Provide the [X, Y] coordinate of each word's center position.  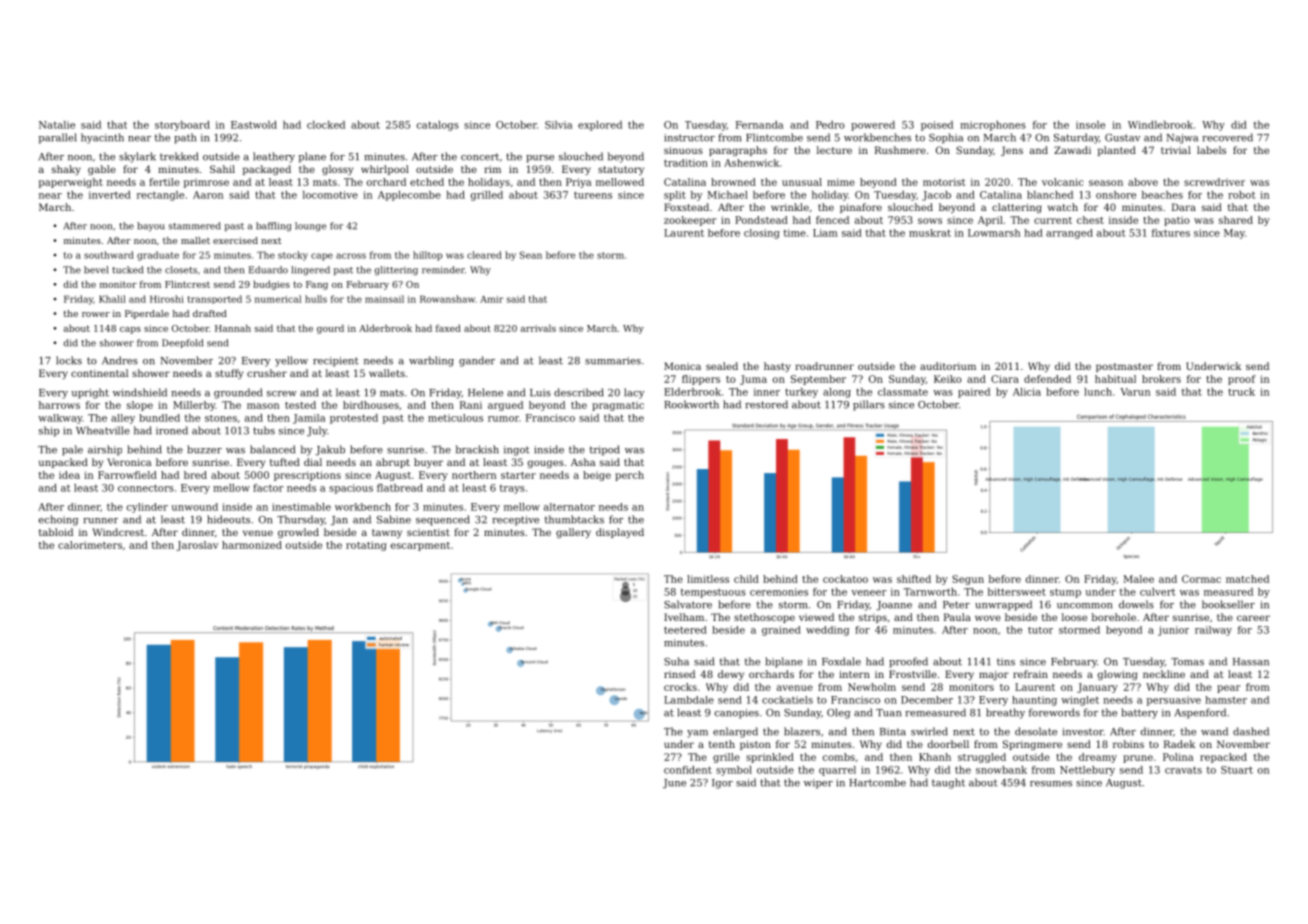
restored [766, 404]
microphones [993, 126]
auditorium [948, 366]
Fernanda [759, 125]
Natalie [57, 125]
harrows [59, 405]
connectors [146, 488]
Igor [722, 784]
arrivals [538, 328]
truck [1241, 392]
